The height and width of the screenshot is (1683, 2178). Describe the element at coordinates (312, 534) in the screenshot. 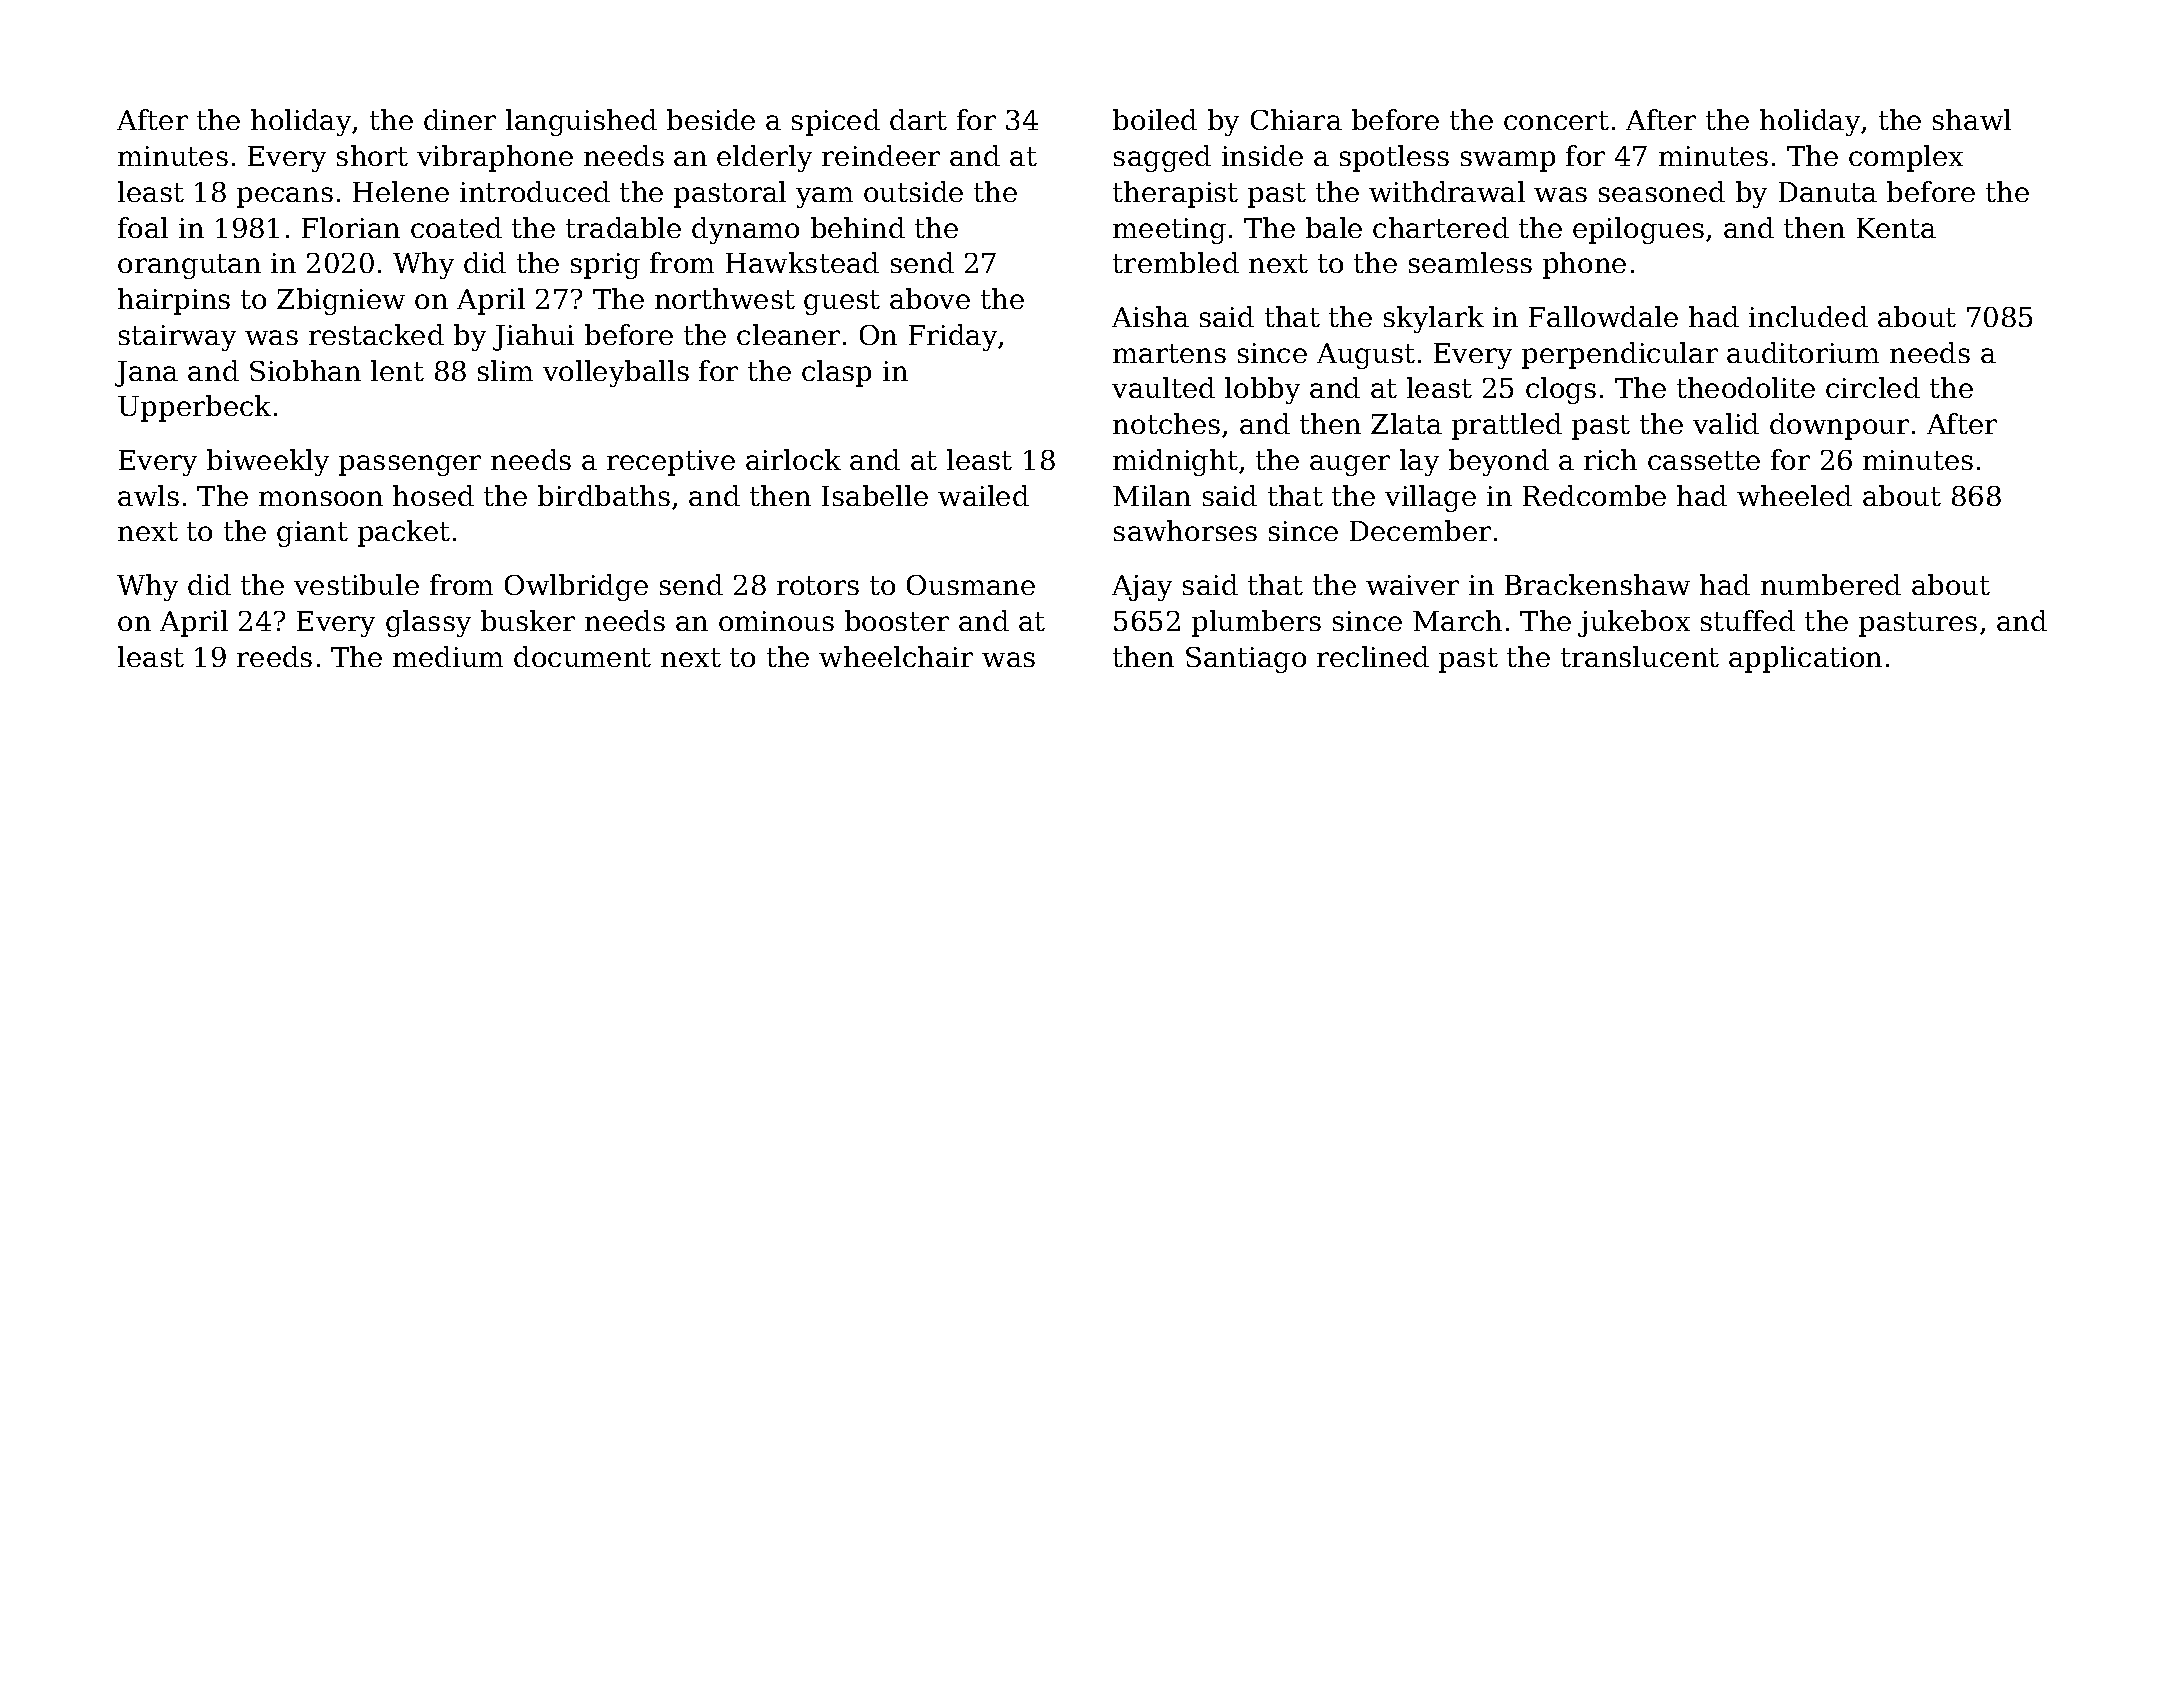

I see `giant` at that location.
